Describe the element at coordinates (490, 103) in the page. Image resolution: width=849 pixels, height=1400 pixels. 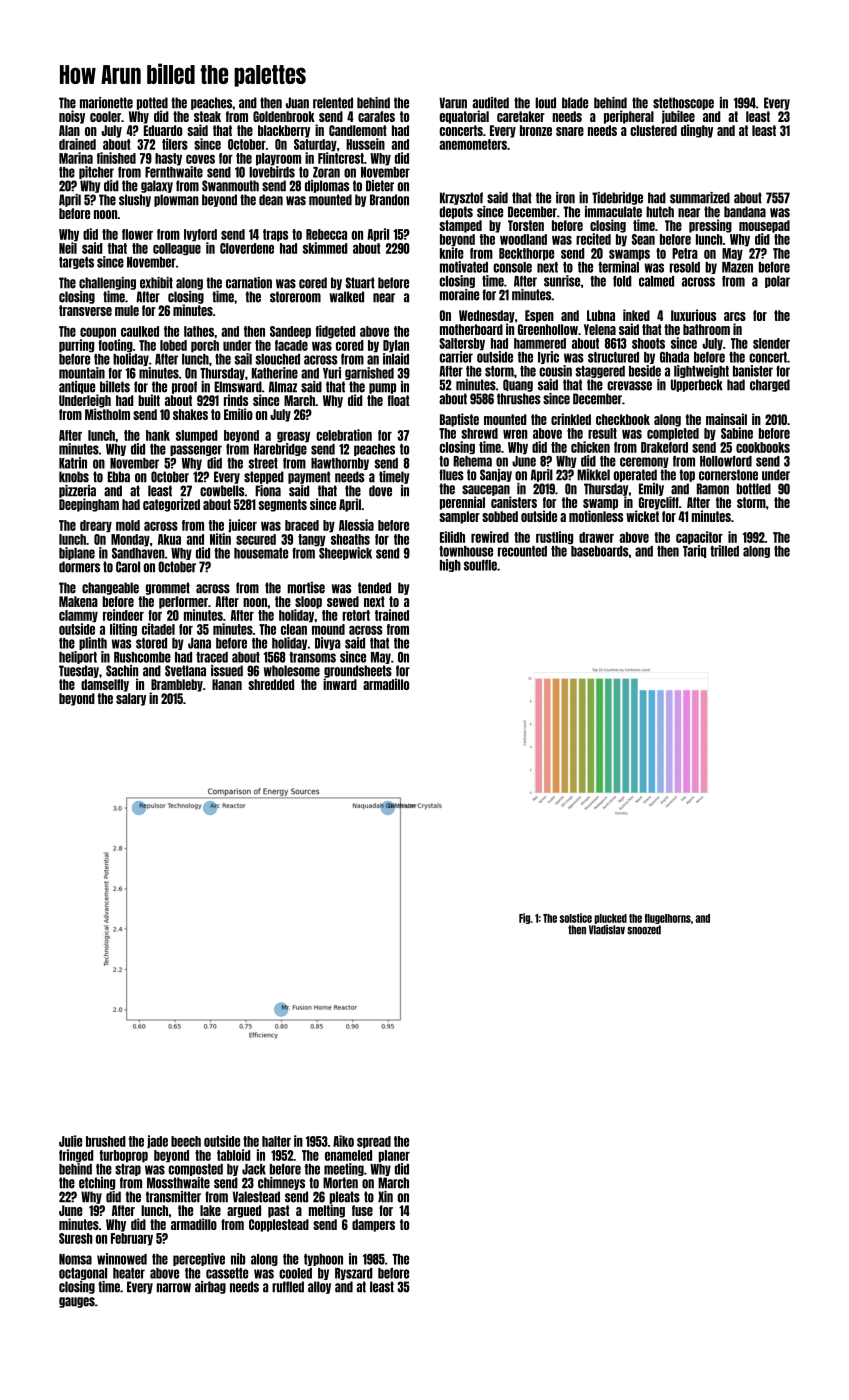
I see `audited` at that location.
